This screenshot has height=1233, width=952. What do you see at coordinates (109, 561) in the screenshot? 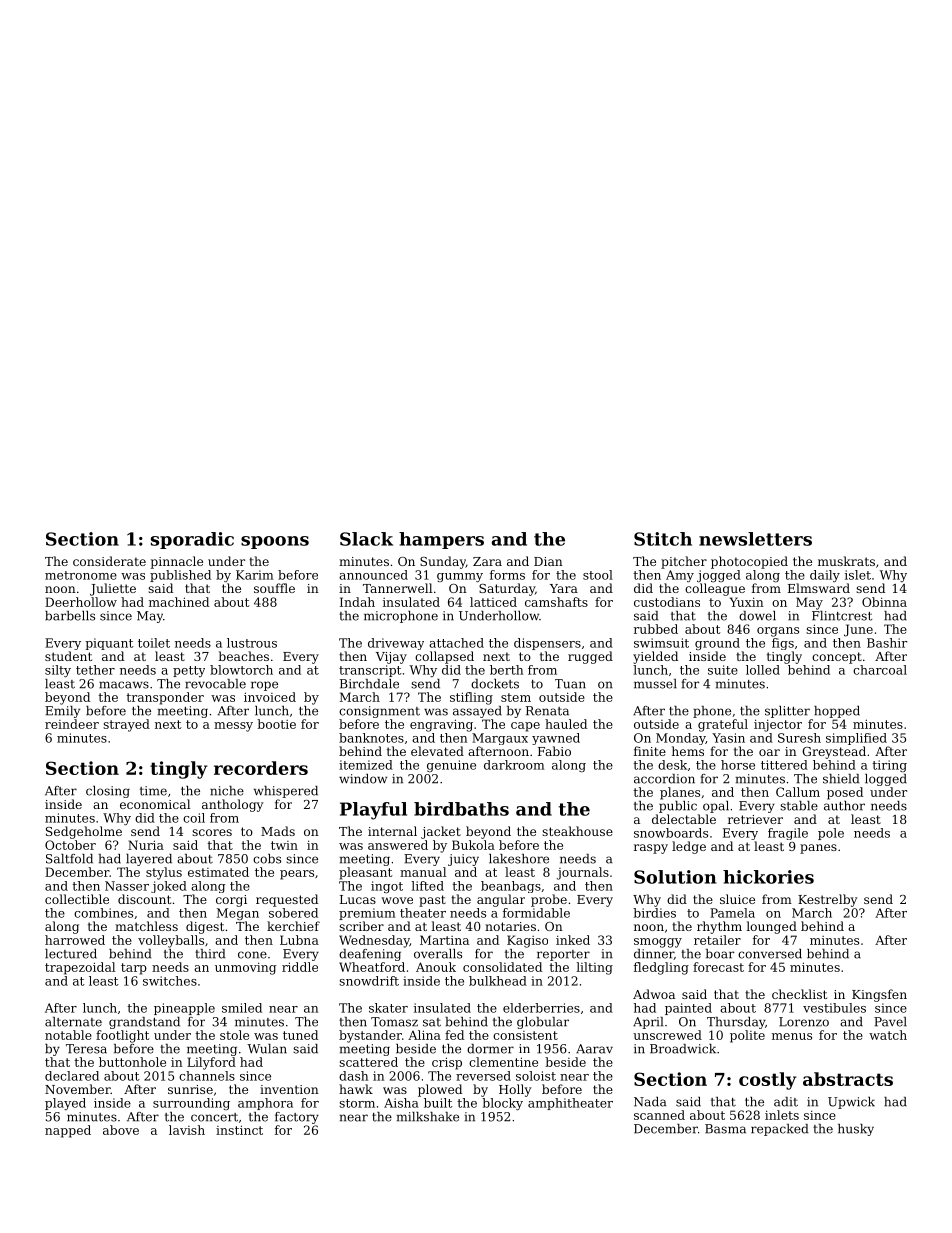
I see `considerate` at bounding box center [109, 561].
